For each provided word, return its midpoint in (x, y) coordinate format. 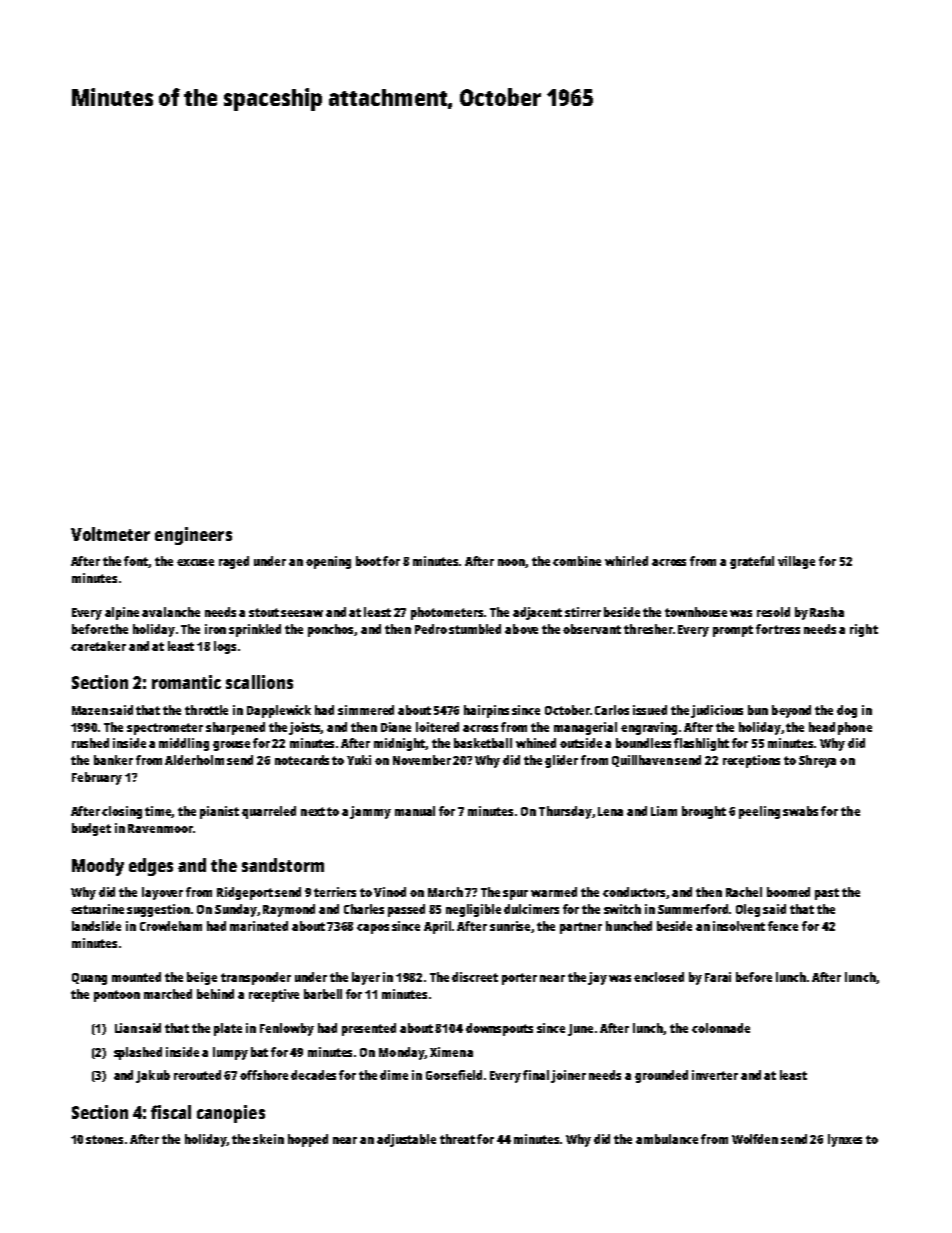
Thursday (565, 812)
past (827, 894)
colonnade (721, 1028)
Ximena (451, 1052)
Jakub (153, 1076)
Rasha (827, 612)
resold (773, 612)
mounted (136, 977)
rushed (90, 743)
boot (368, 561)
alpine (122, 613)
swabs (800, 811)
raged (234, 562)
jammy (371, 812)
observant (592, 629)
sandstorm (283, 865)
